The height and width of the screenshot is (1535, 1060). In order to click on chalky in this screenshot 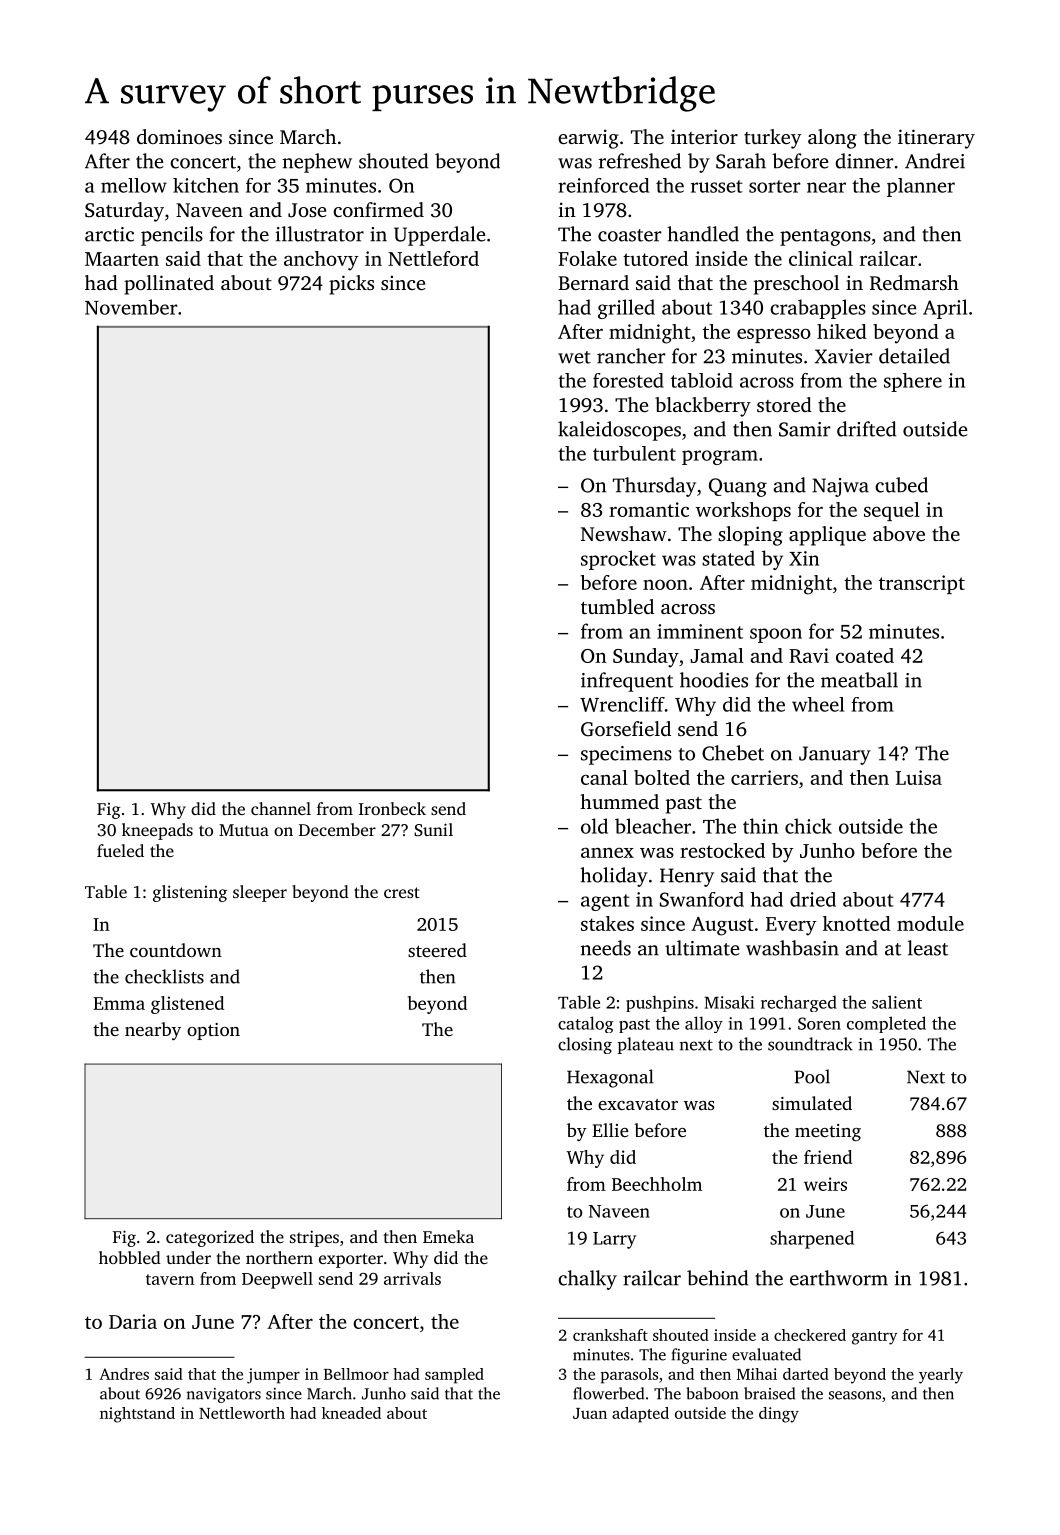, I will do `click(587, 1280)`.
